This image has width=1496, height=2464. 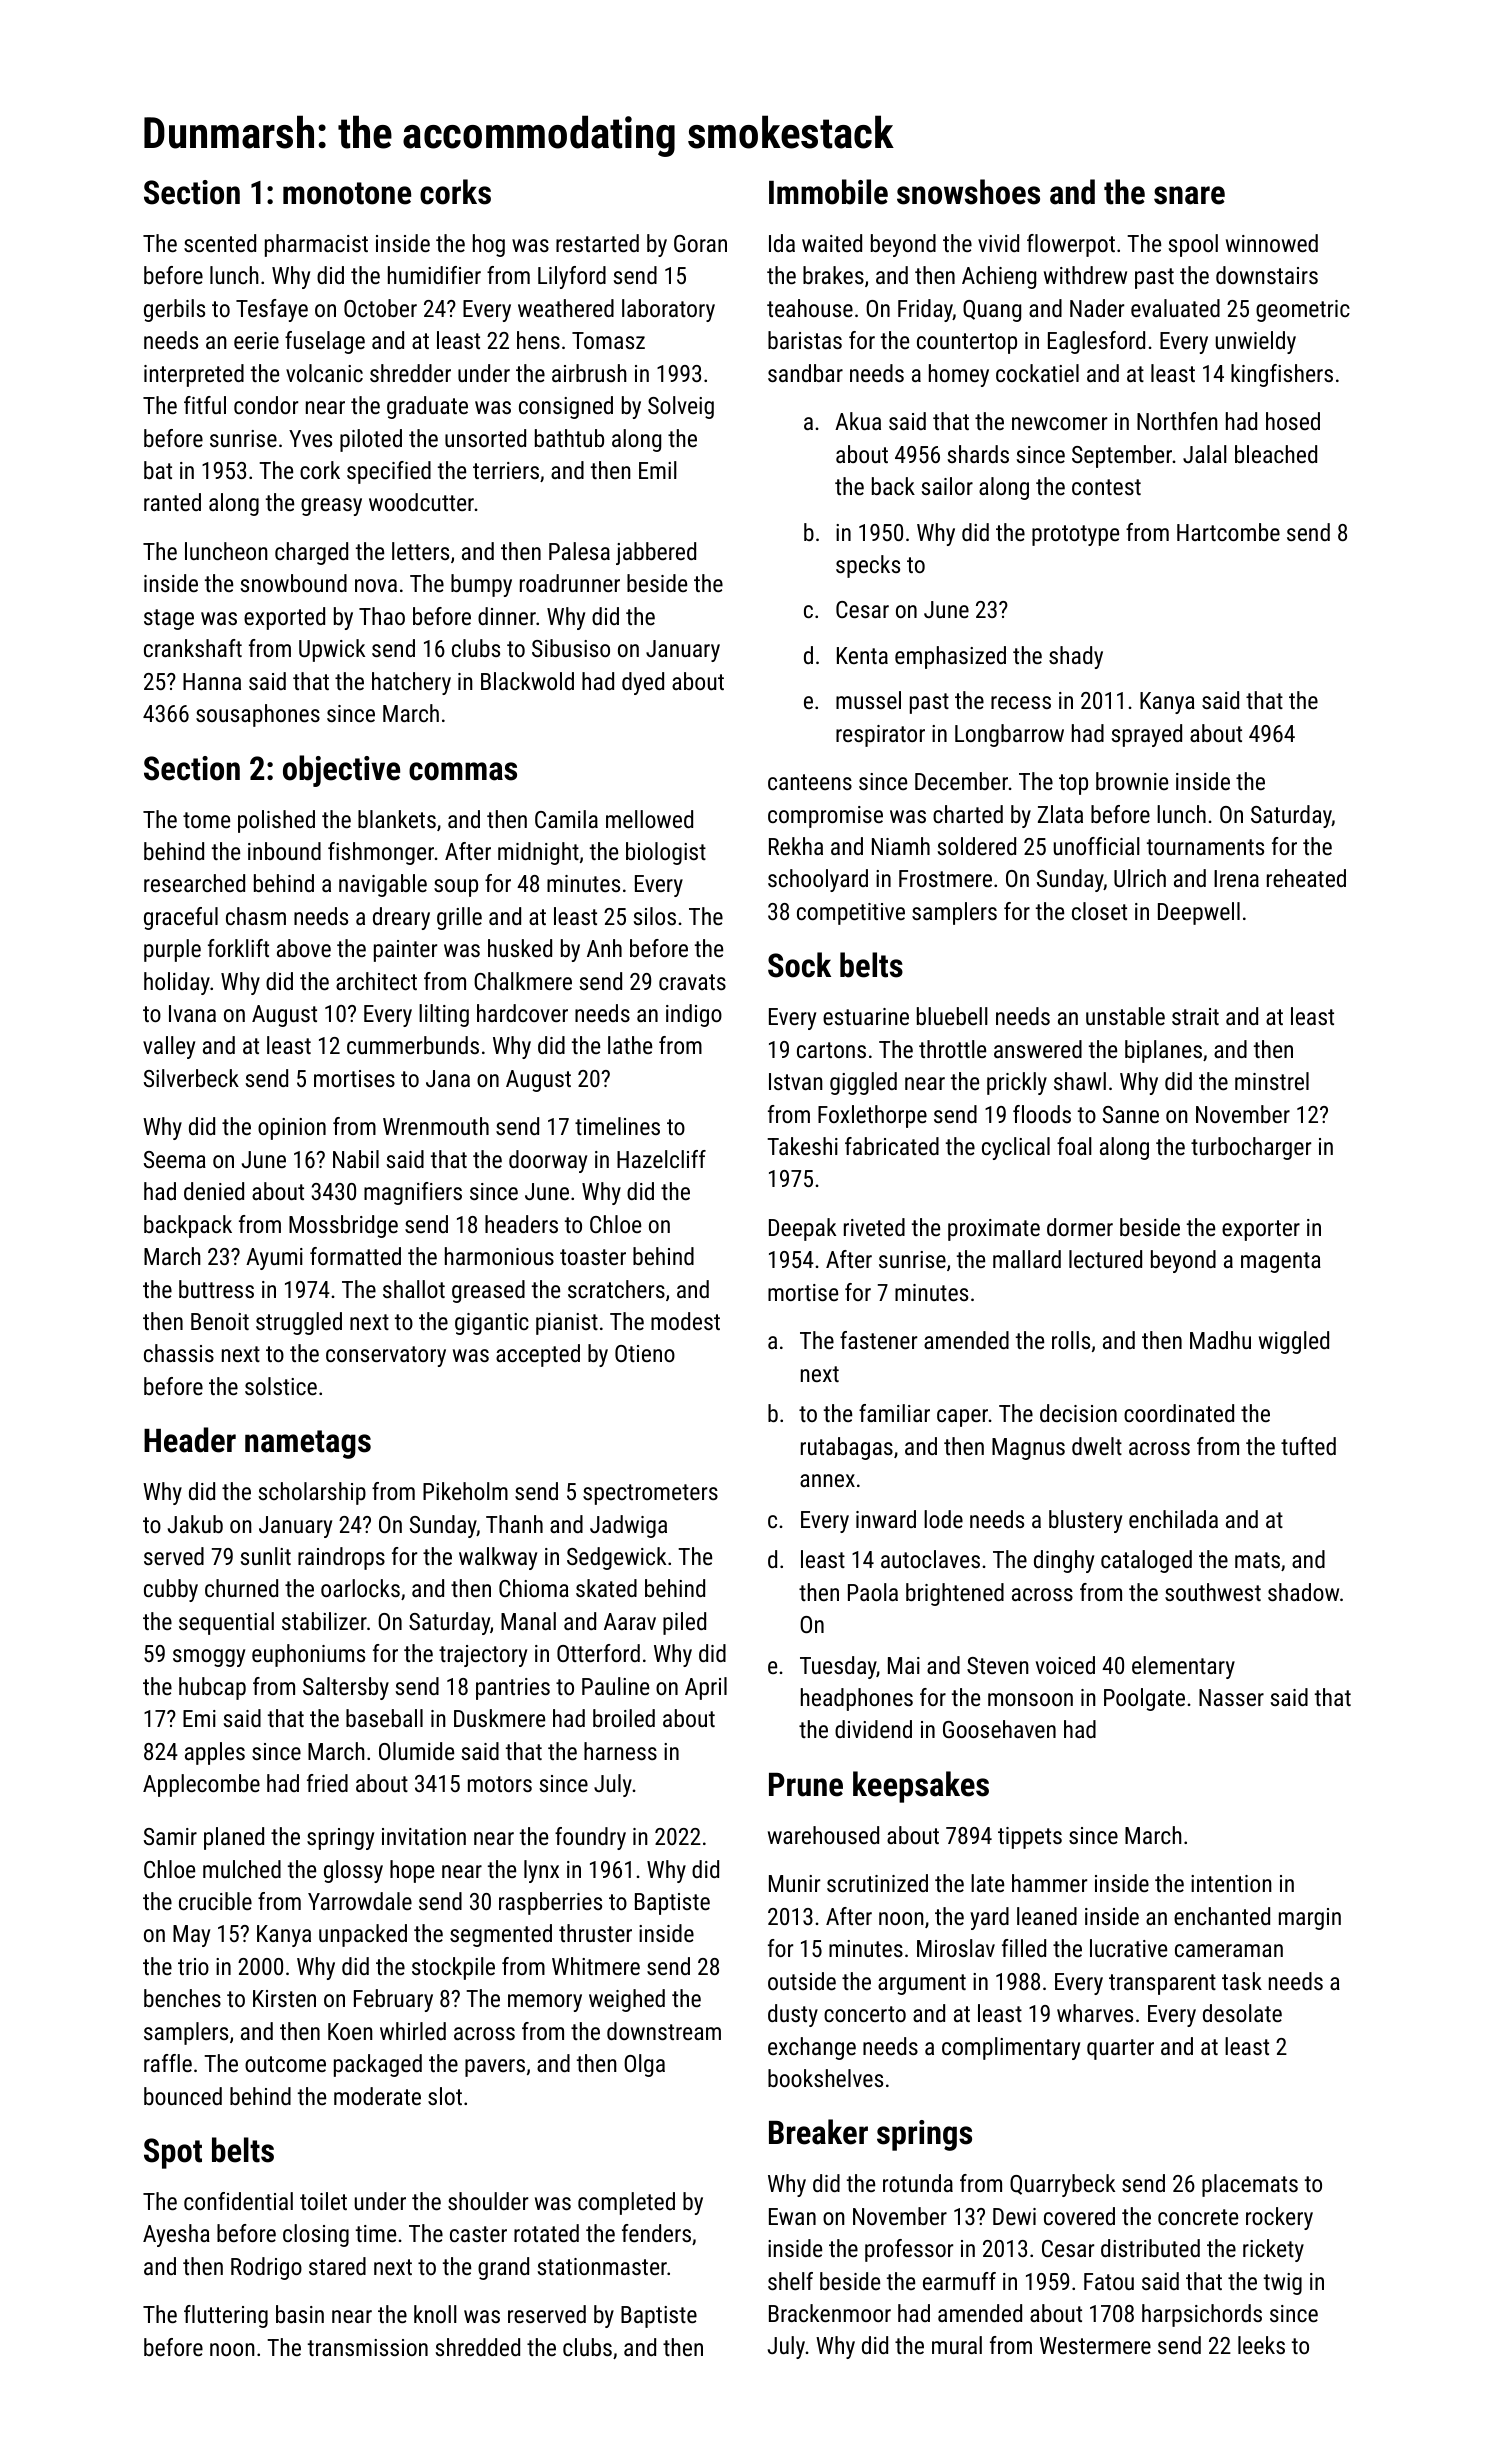 I want to click on annex, so click(x=827, y=1480).
